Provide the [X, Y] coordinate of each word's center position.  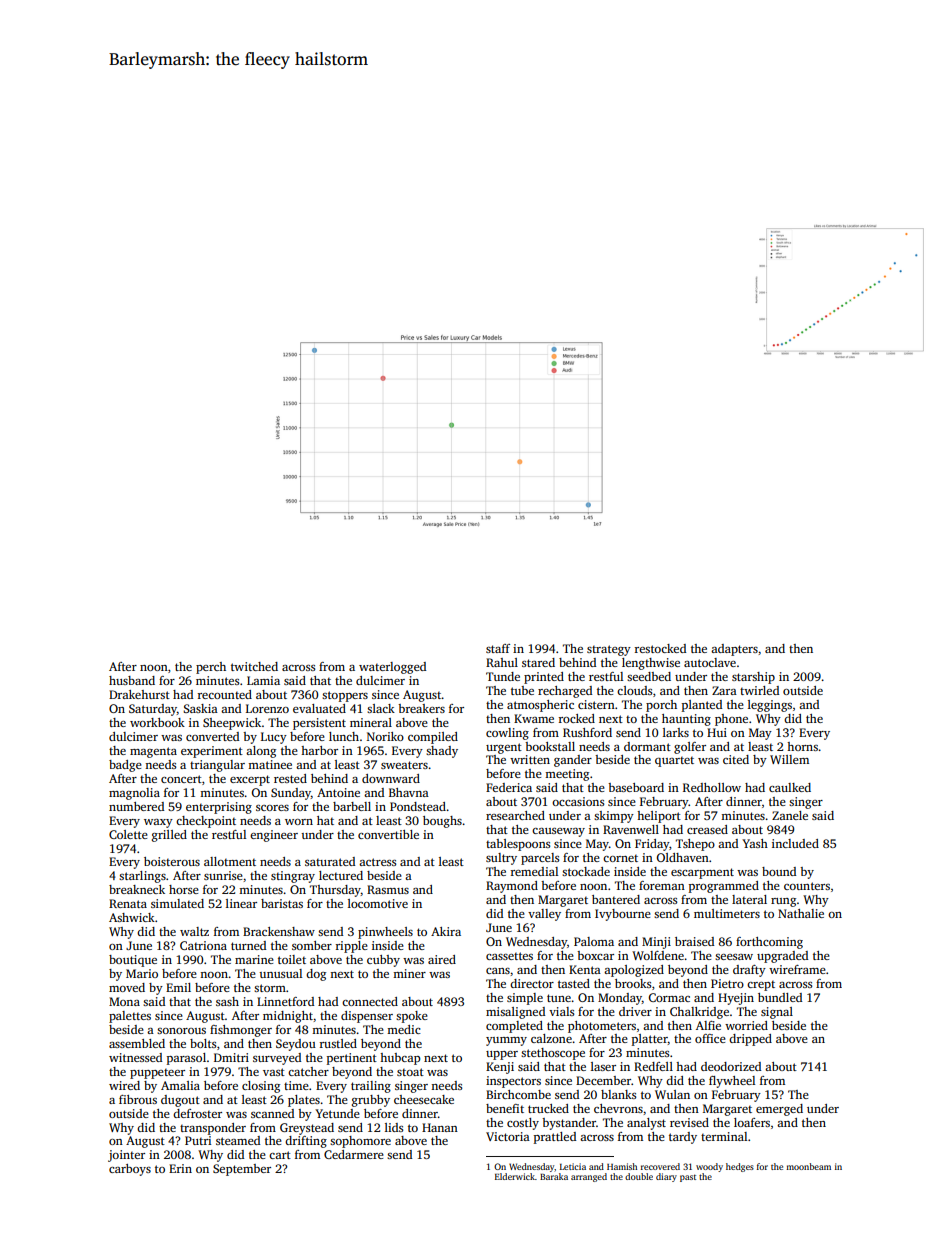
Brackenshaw [279, 931]
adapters [734, 650]
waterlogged [392, 668]
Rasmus [388, 889]
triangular [217, 766]
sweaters [404, 765]
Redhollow [712, 787]
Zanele [790, 815]
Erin [180, 1168]
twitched [254, 666]
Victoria [508, 1136]
